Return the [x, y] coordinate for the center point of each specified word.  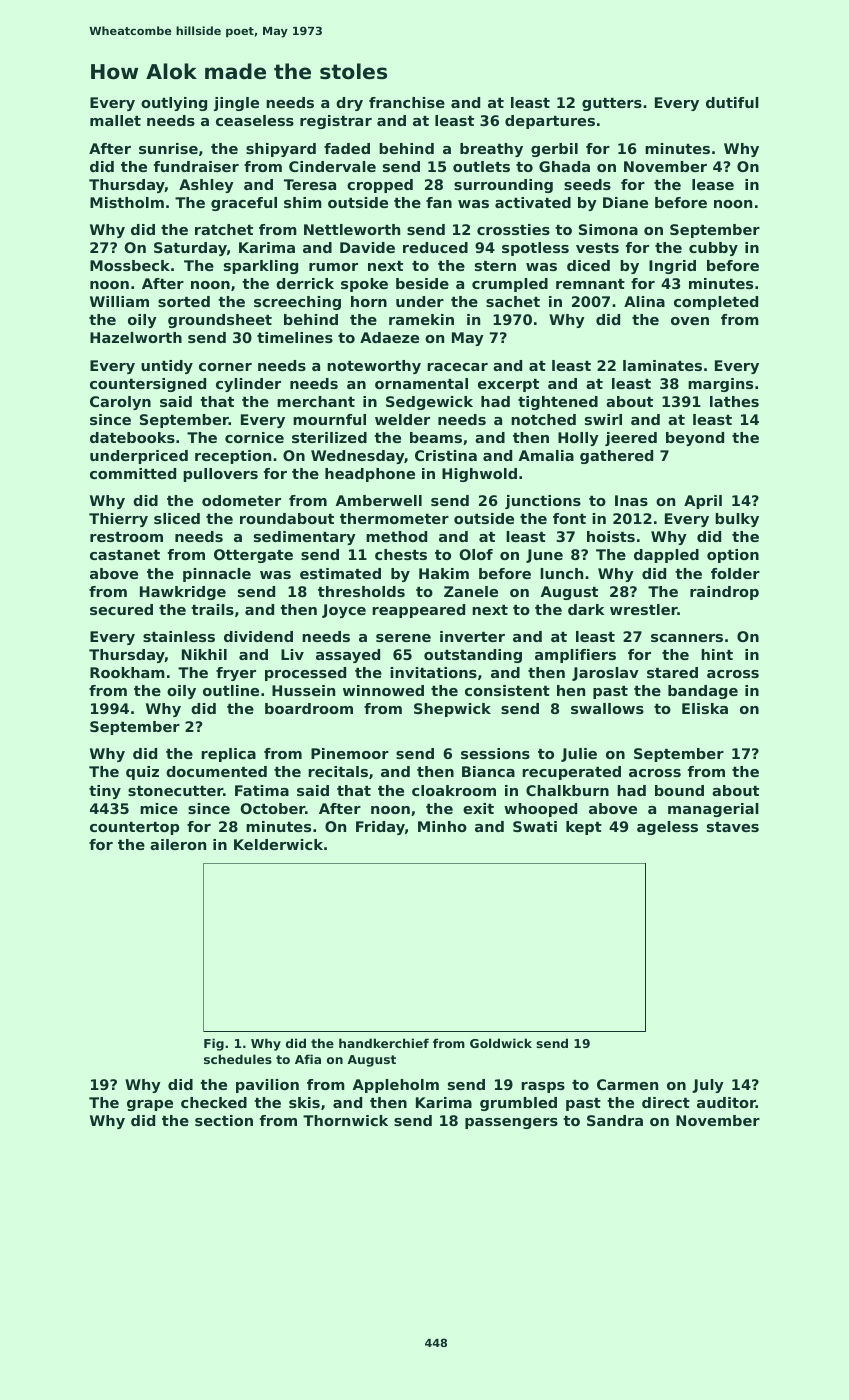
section [224, 1120]
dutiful [732, 102]
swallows [607, 708]
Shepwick [452, 710]
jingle [236, 104]
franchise [407, 102]
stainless [179, 636]
